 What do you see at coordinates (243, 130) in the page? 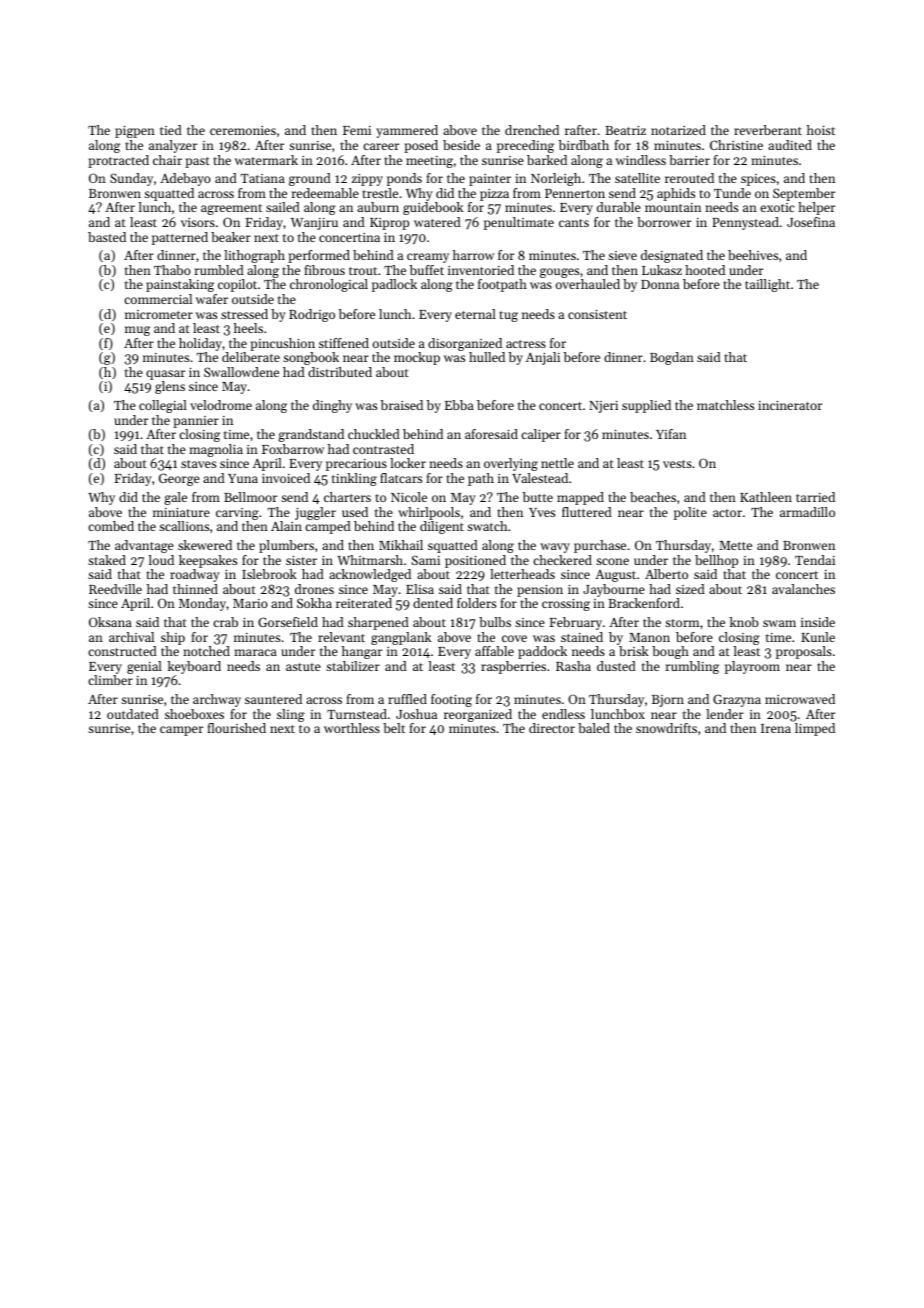
I see `ceremonies` at bounding box center [243, 130].
